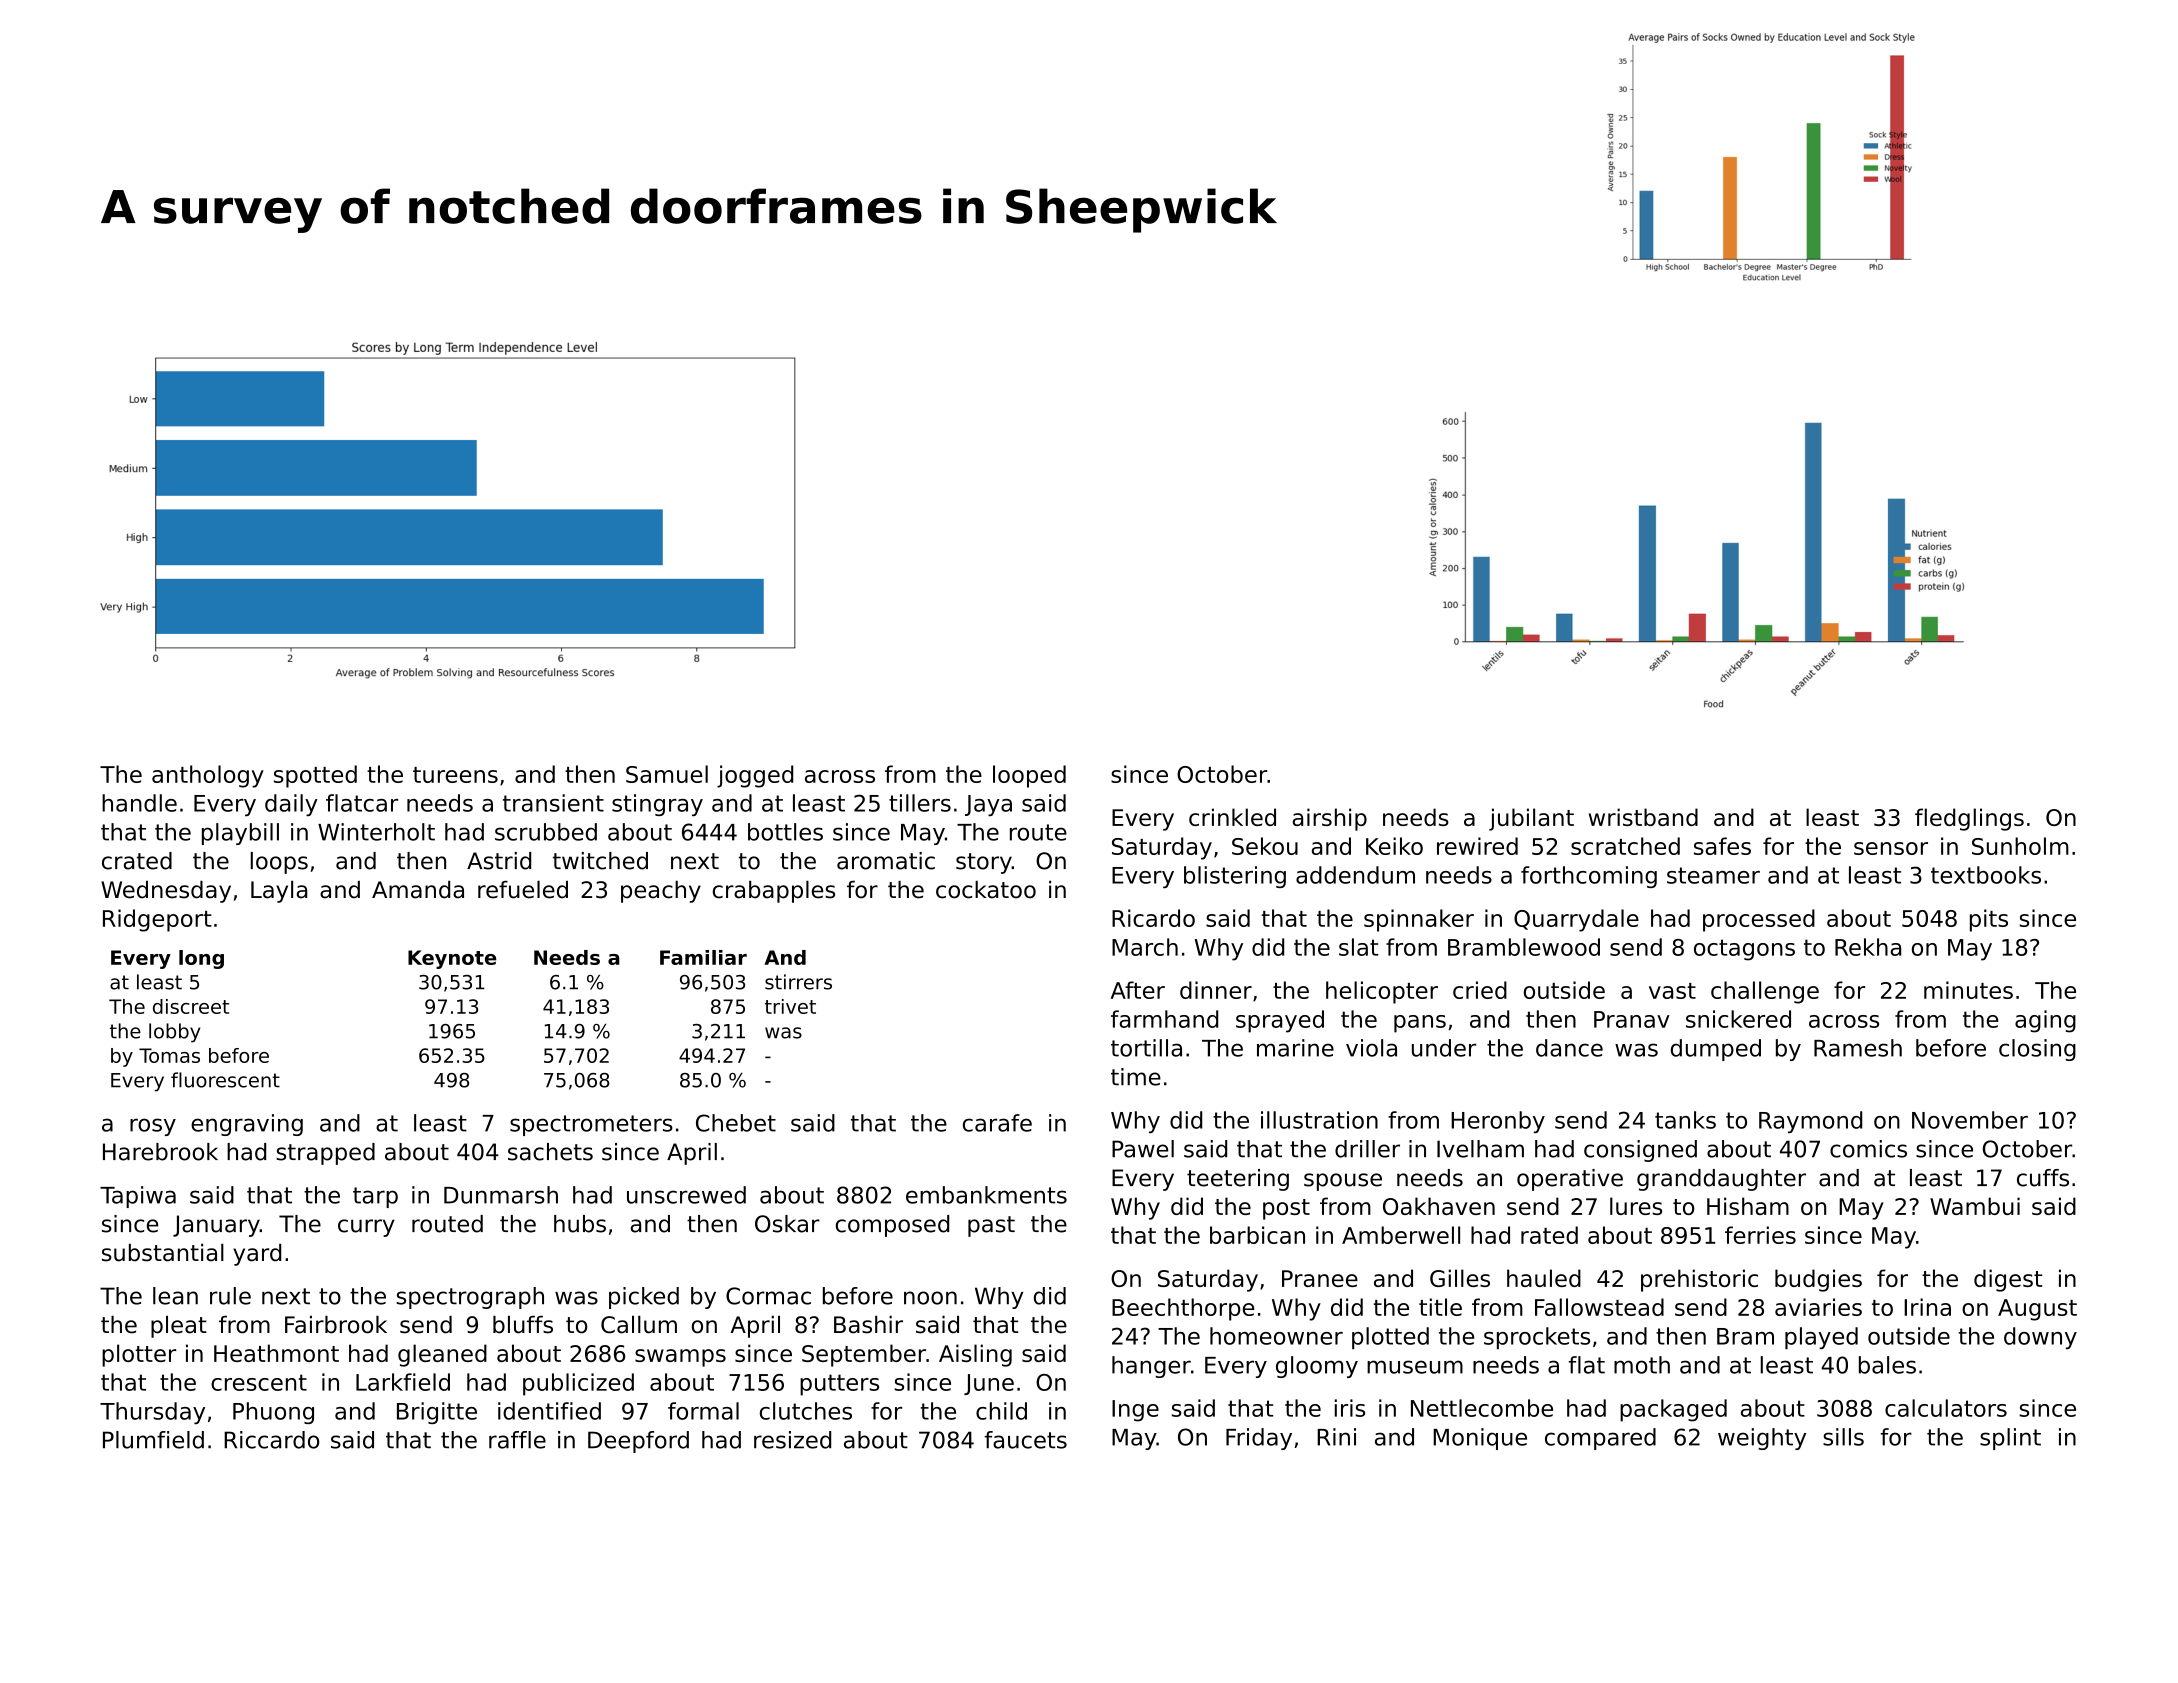 The image size is (2178, 1683). I want to click on cuffs, so click(2043, 1178).
